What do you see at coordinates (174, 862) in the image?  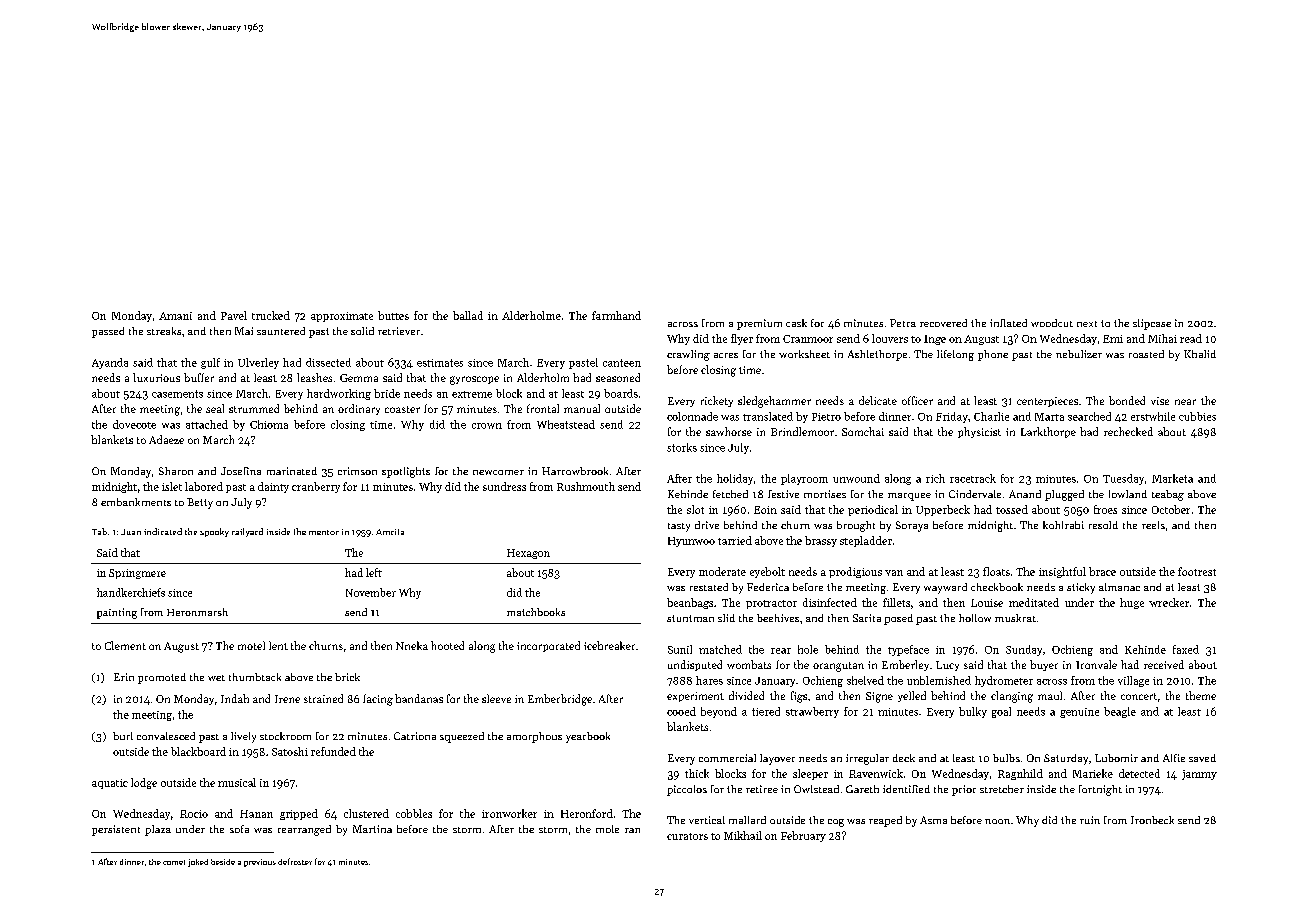 I see `comet` at bounding box center [174, 862].
